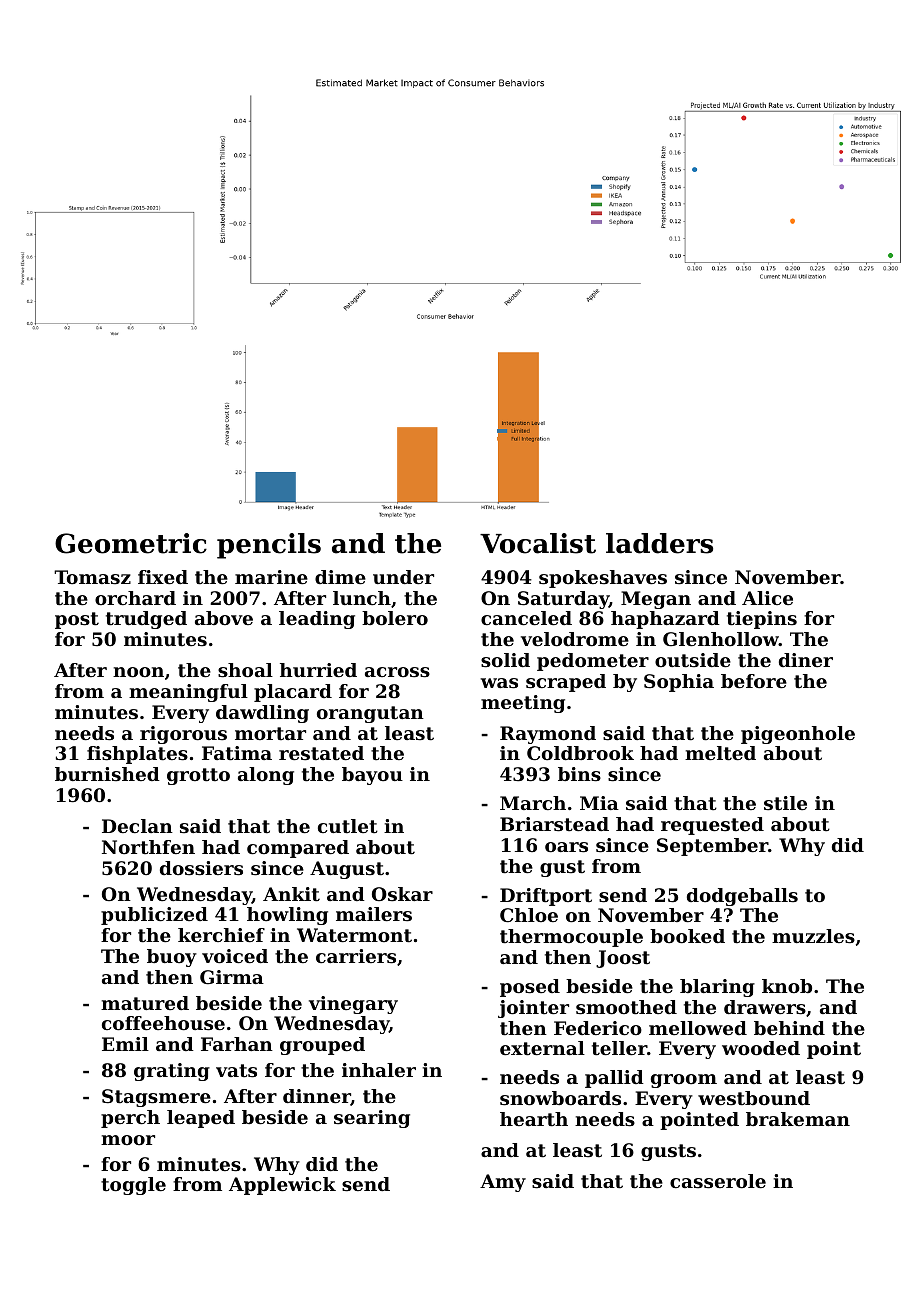 This screenshot has height=1314, width=924. Describe the element at coordinates (154, 916) in the screenshot. I see `publicized` at that location.
